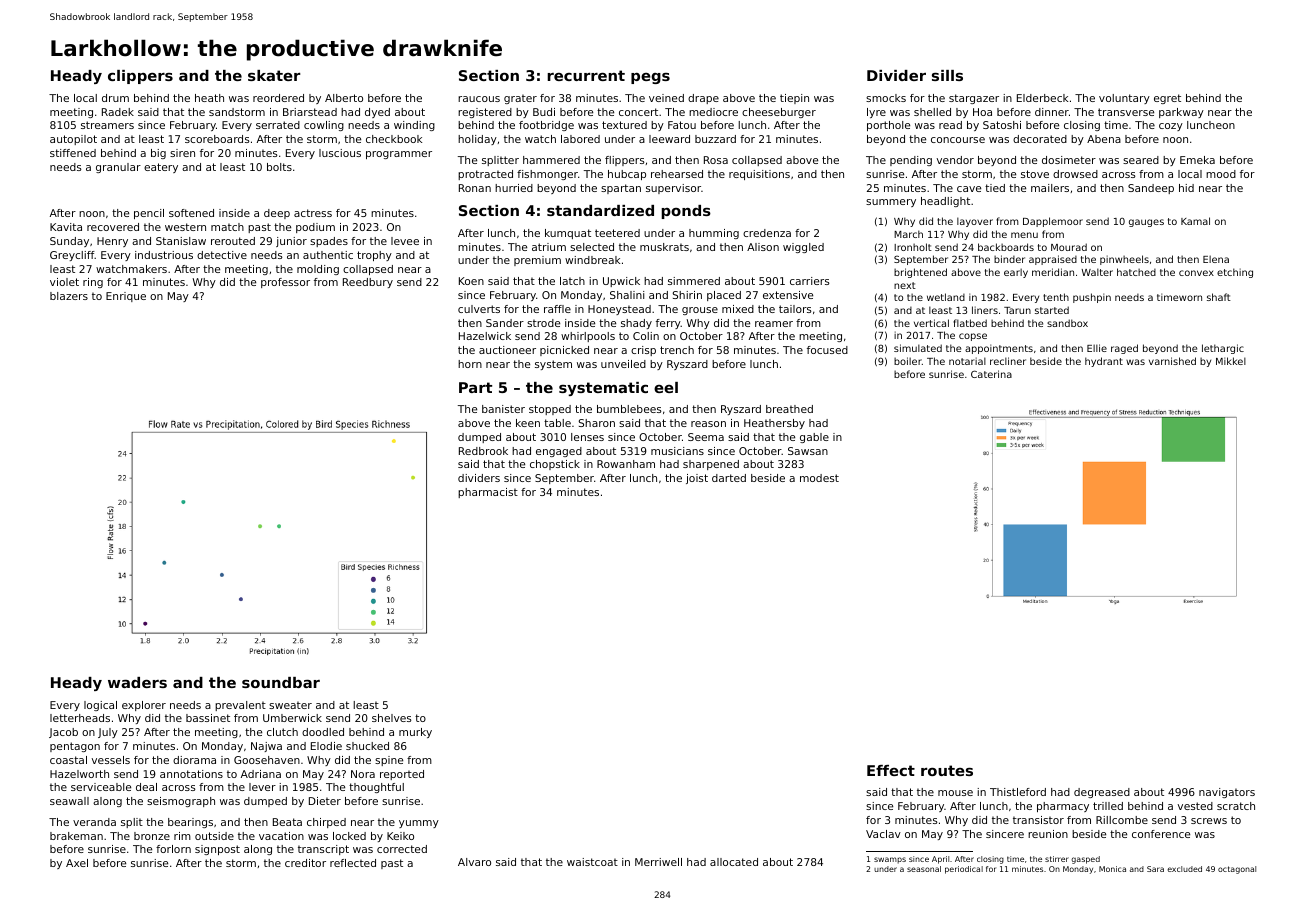 The height and width of the image is (924, 1308). Describe the element at coordinates (947, 770) in the image. I see `routes` at that location.
